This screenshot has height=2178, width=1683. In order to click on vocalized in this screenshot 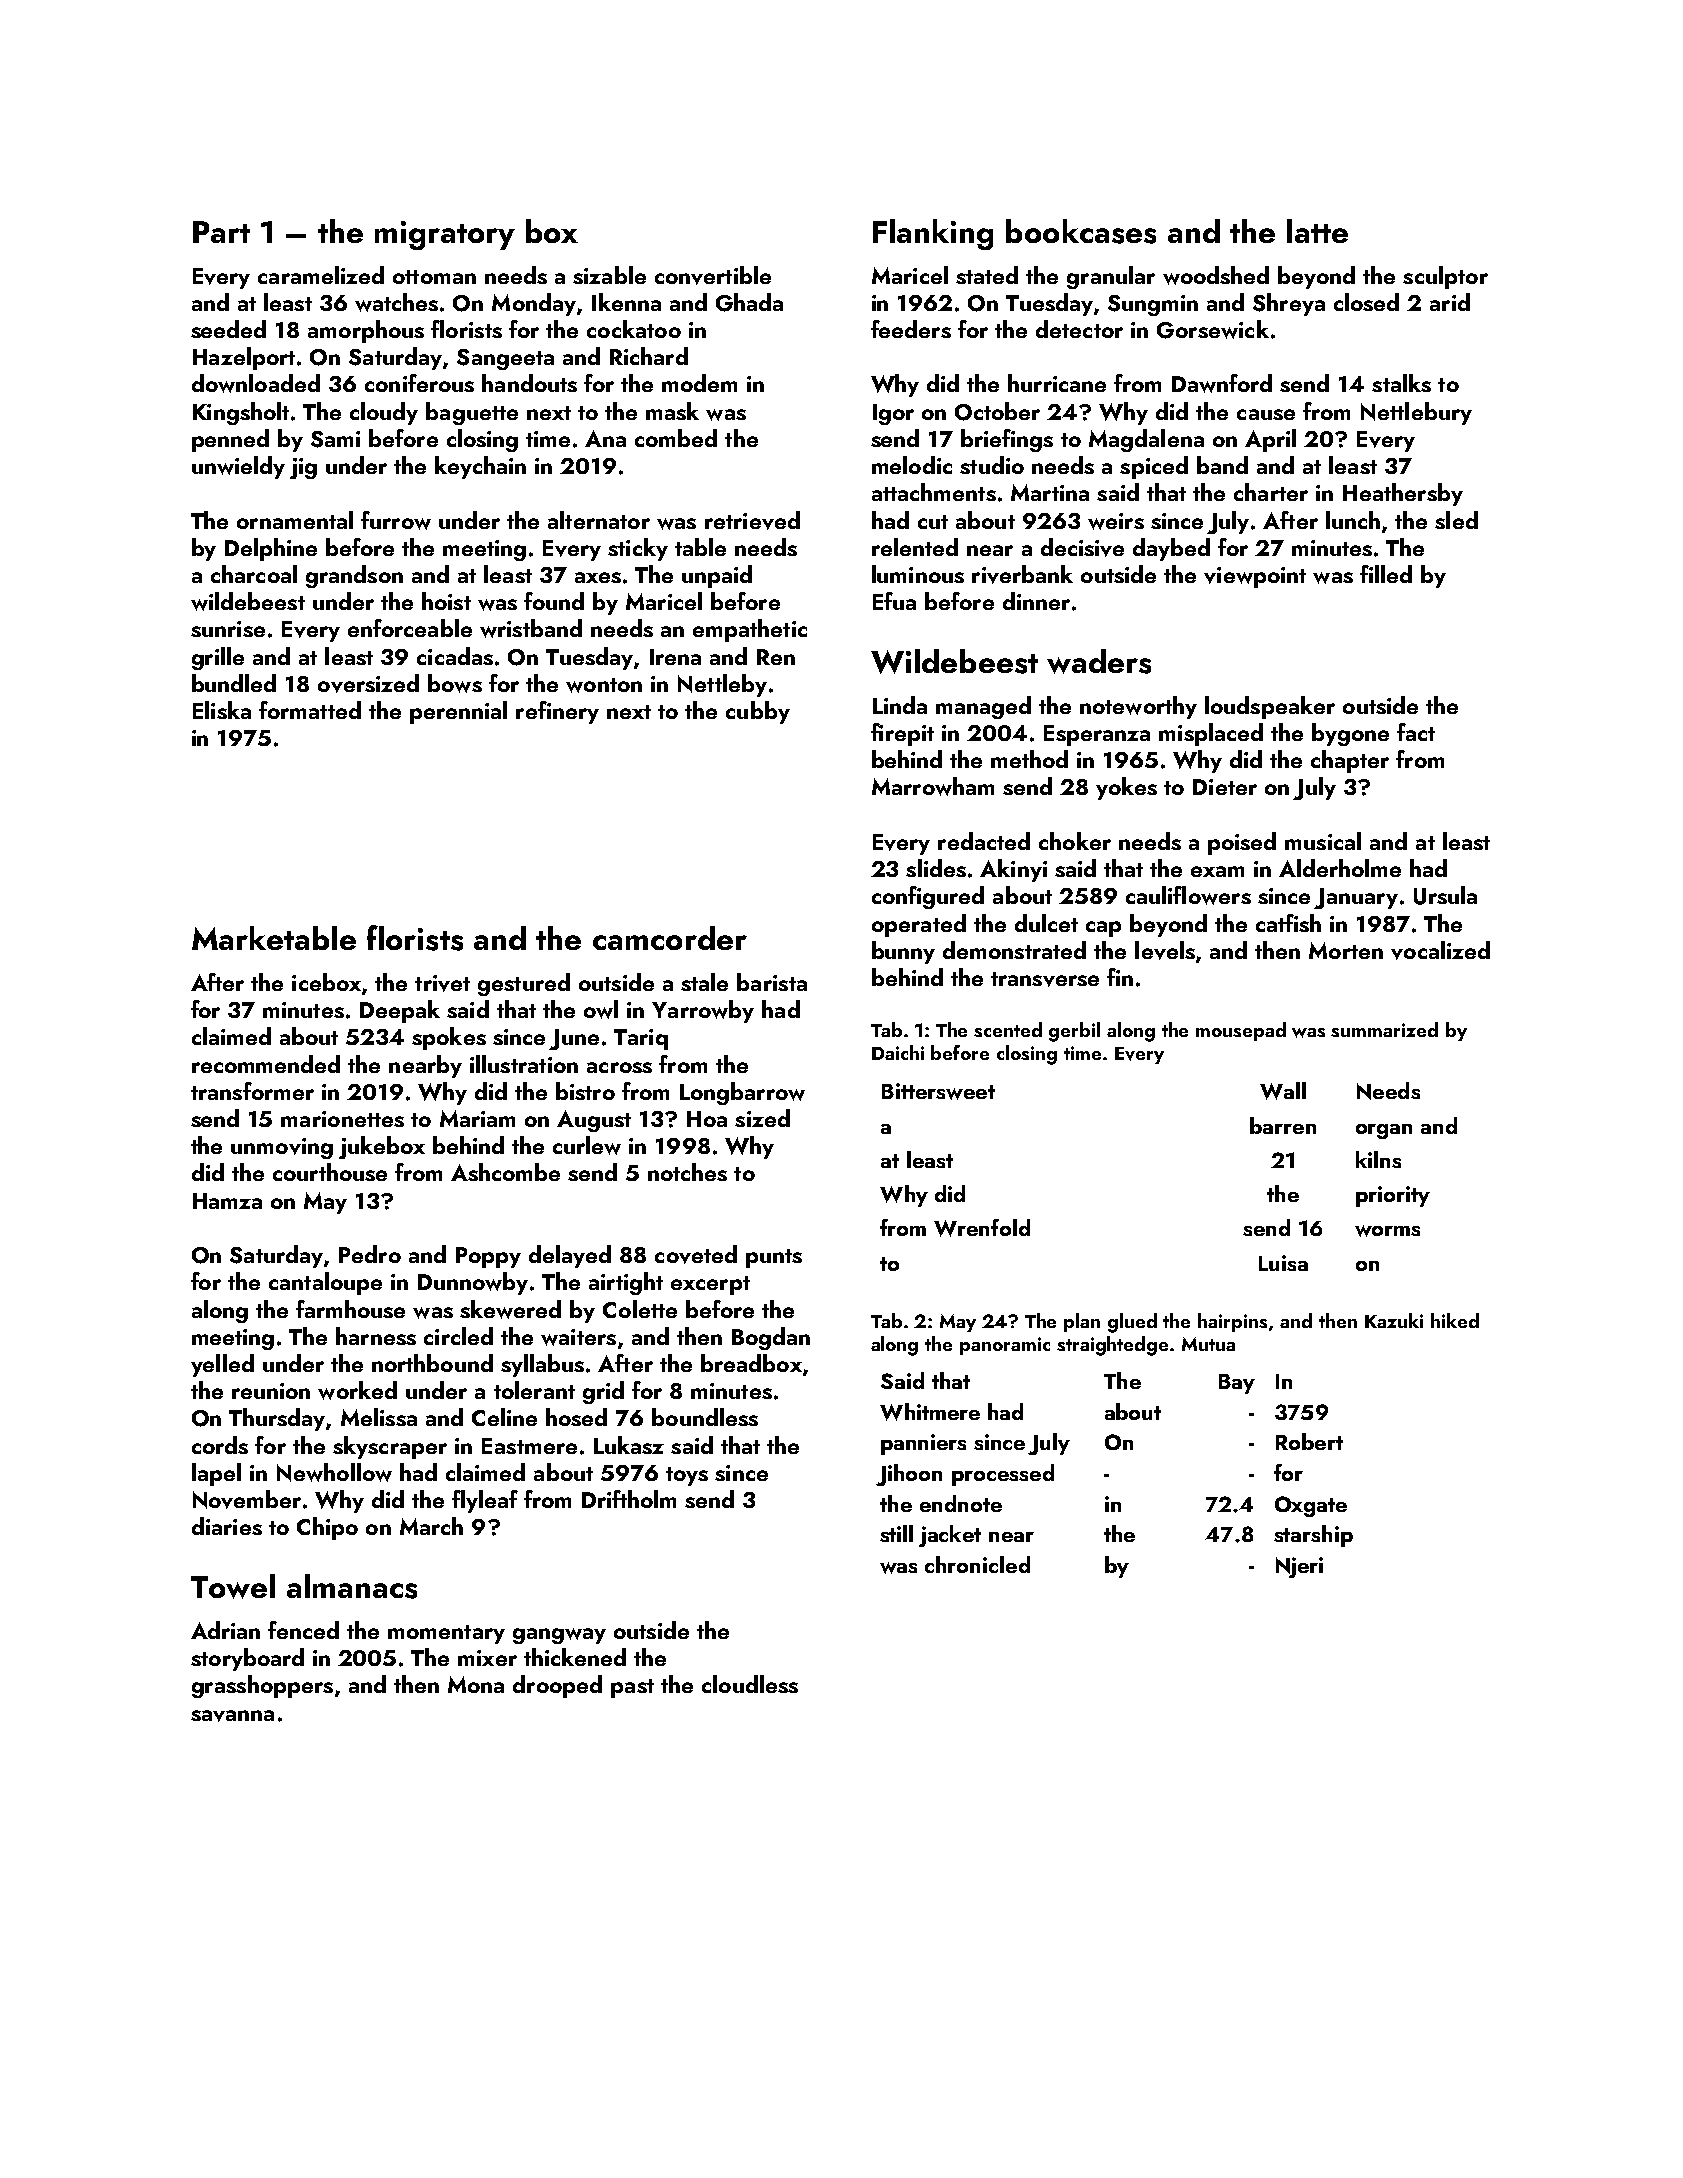, I will do `click(1440, 950)`.
